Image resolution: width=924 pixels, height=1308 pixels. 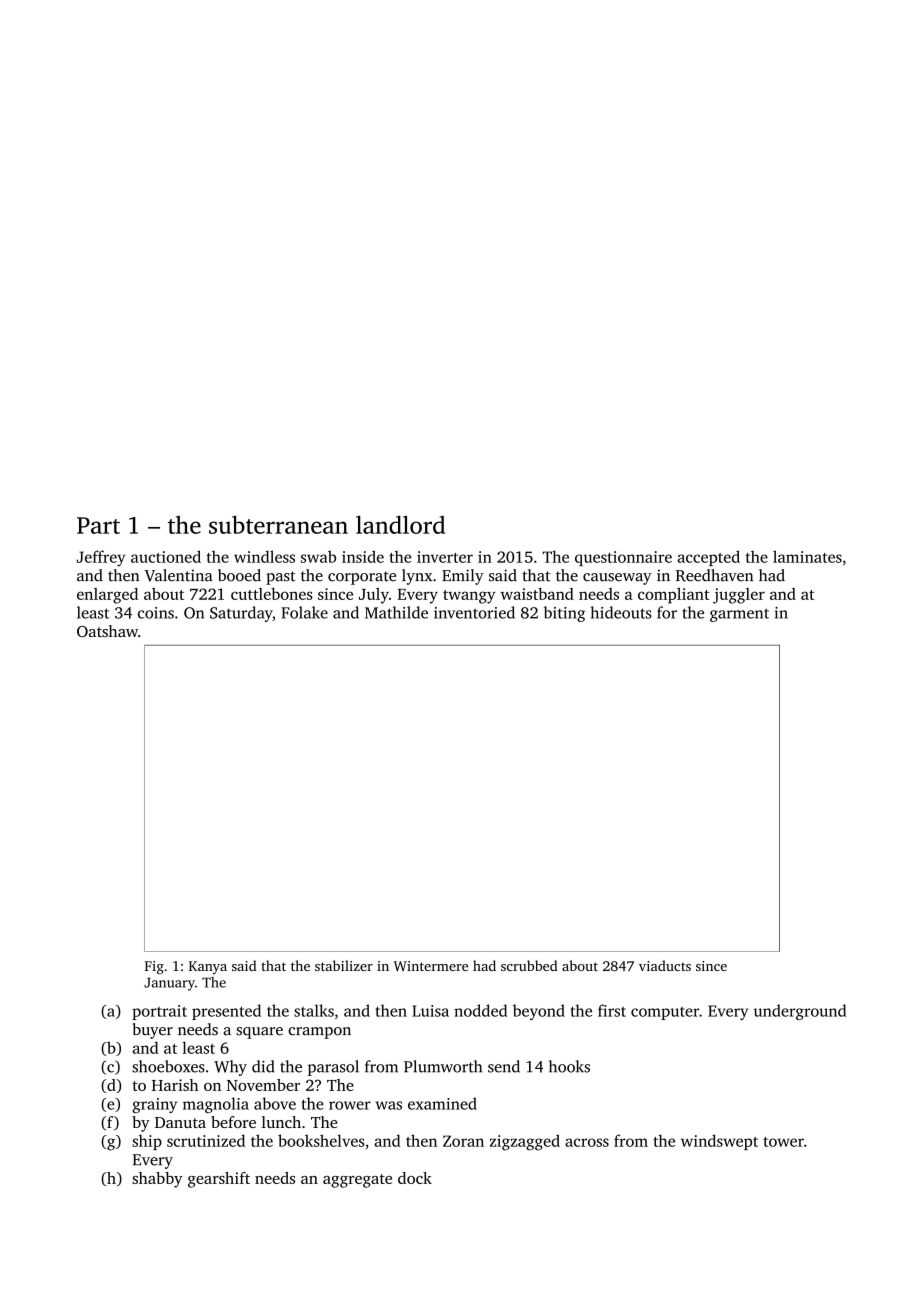 I want to click on ship, so click(x=147, y=1142).
